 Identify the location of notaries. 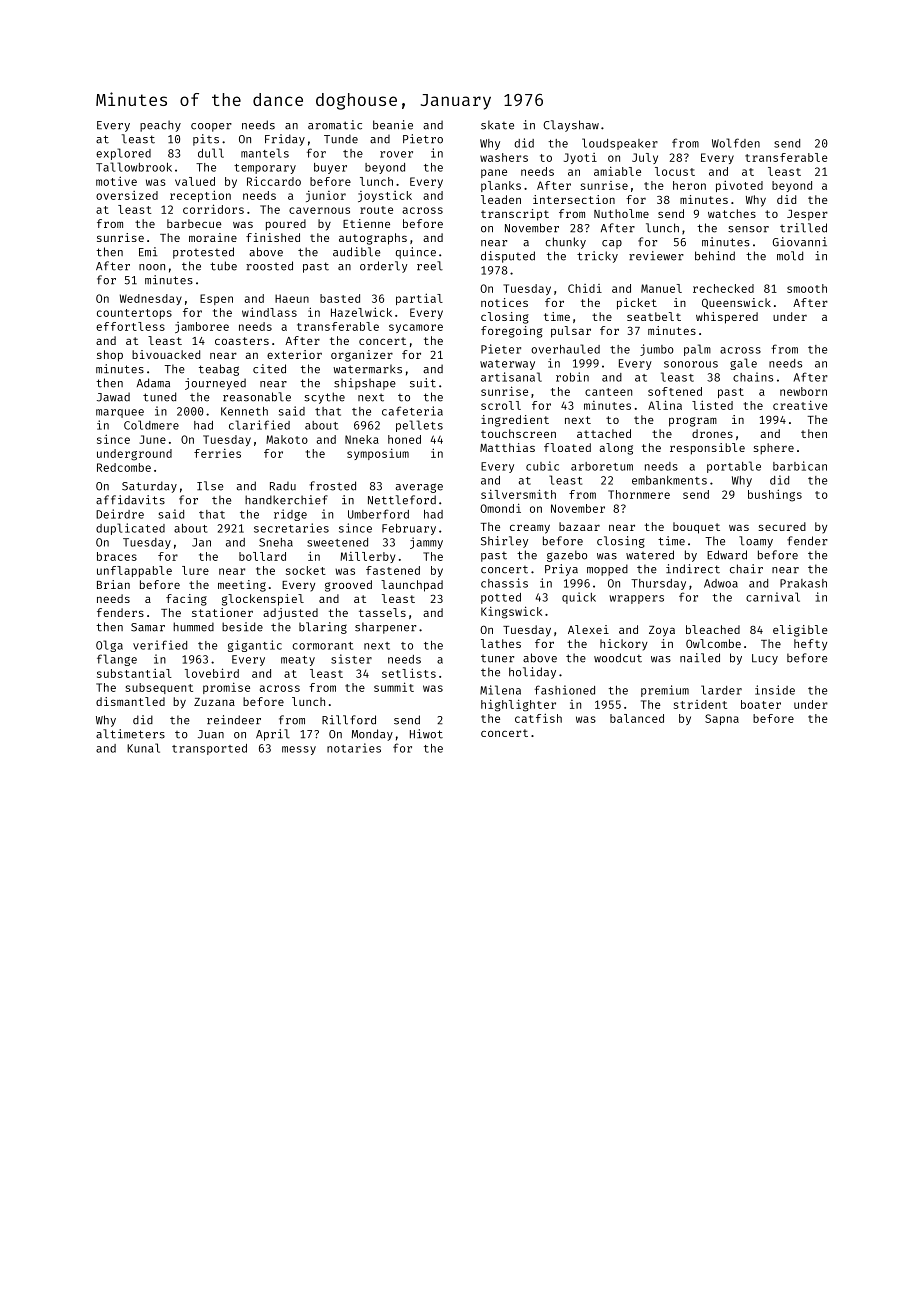
(354, 748).
